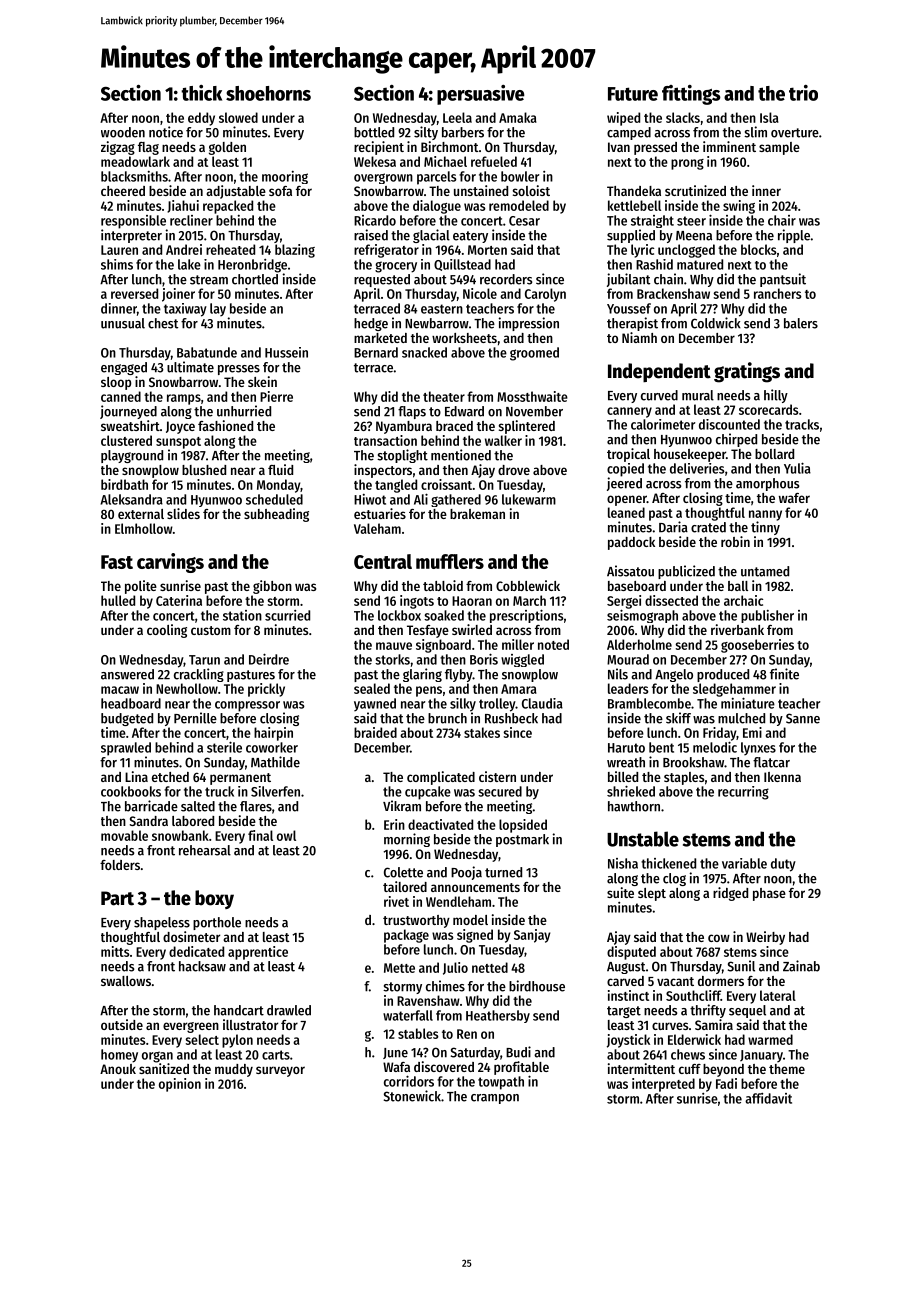 The height and width of the screenshot is (1308, 924). I want to click on splintered, so click(527, 427).
